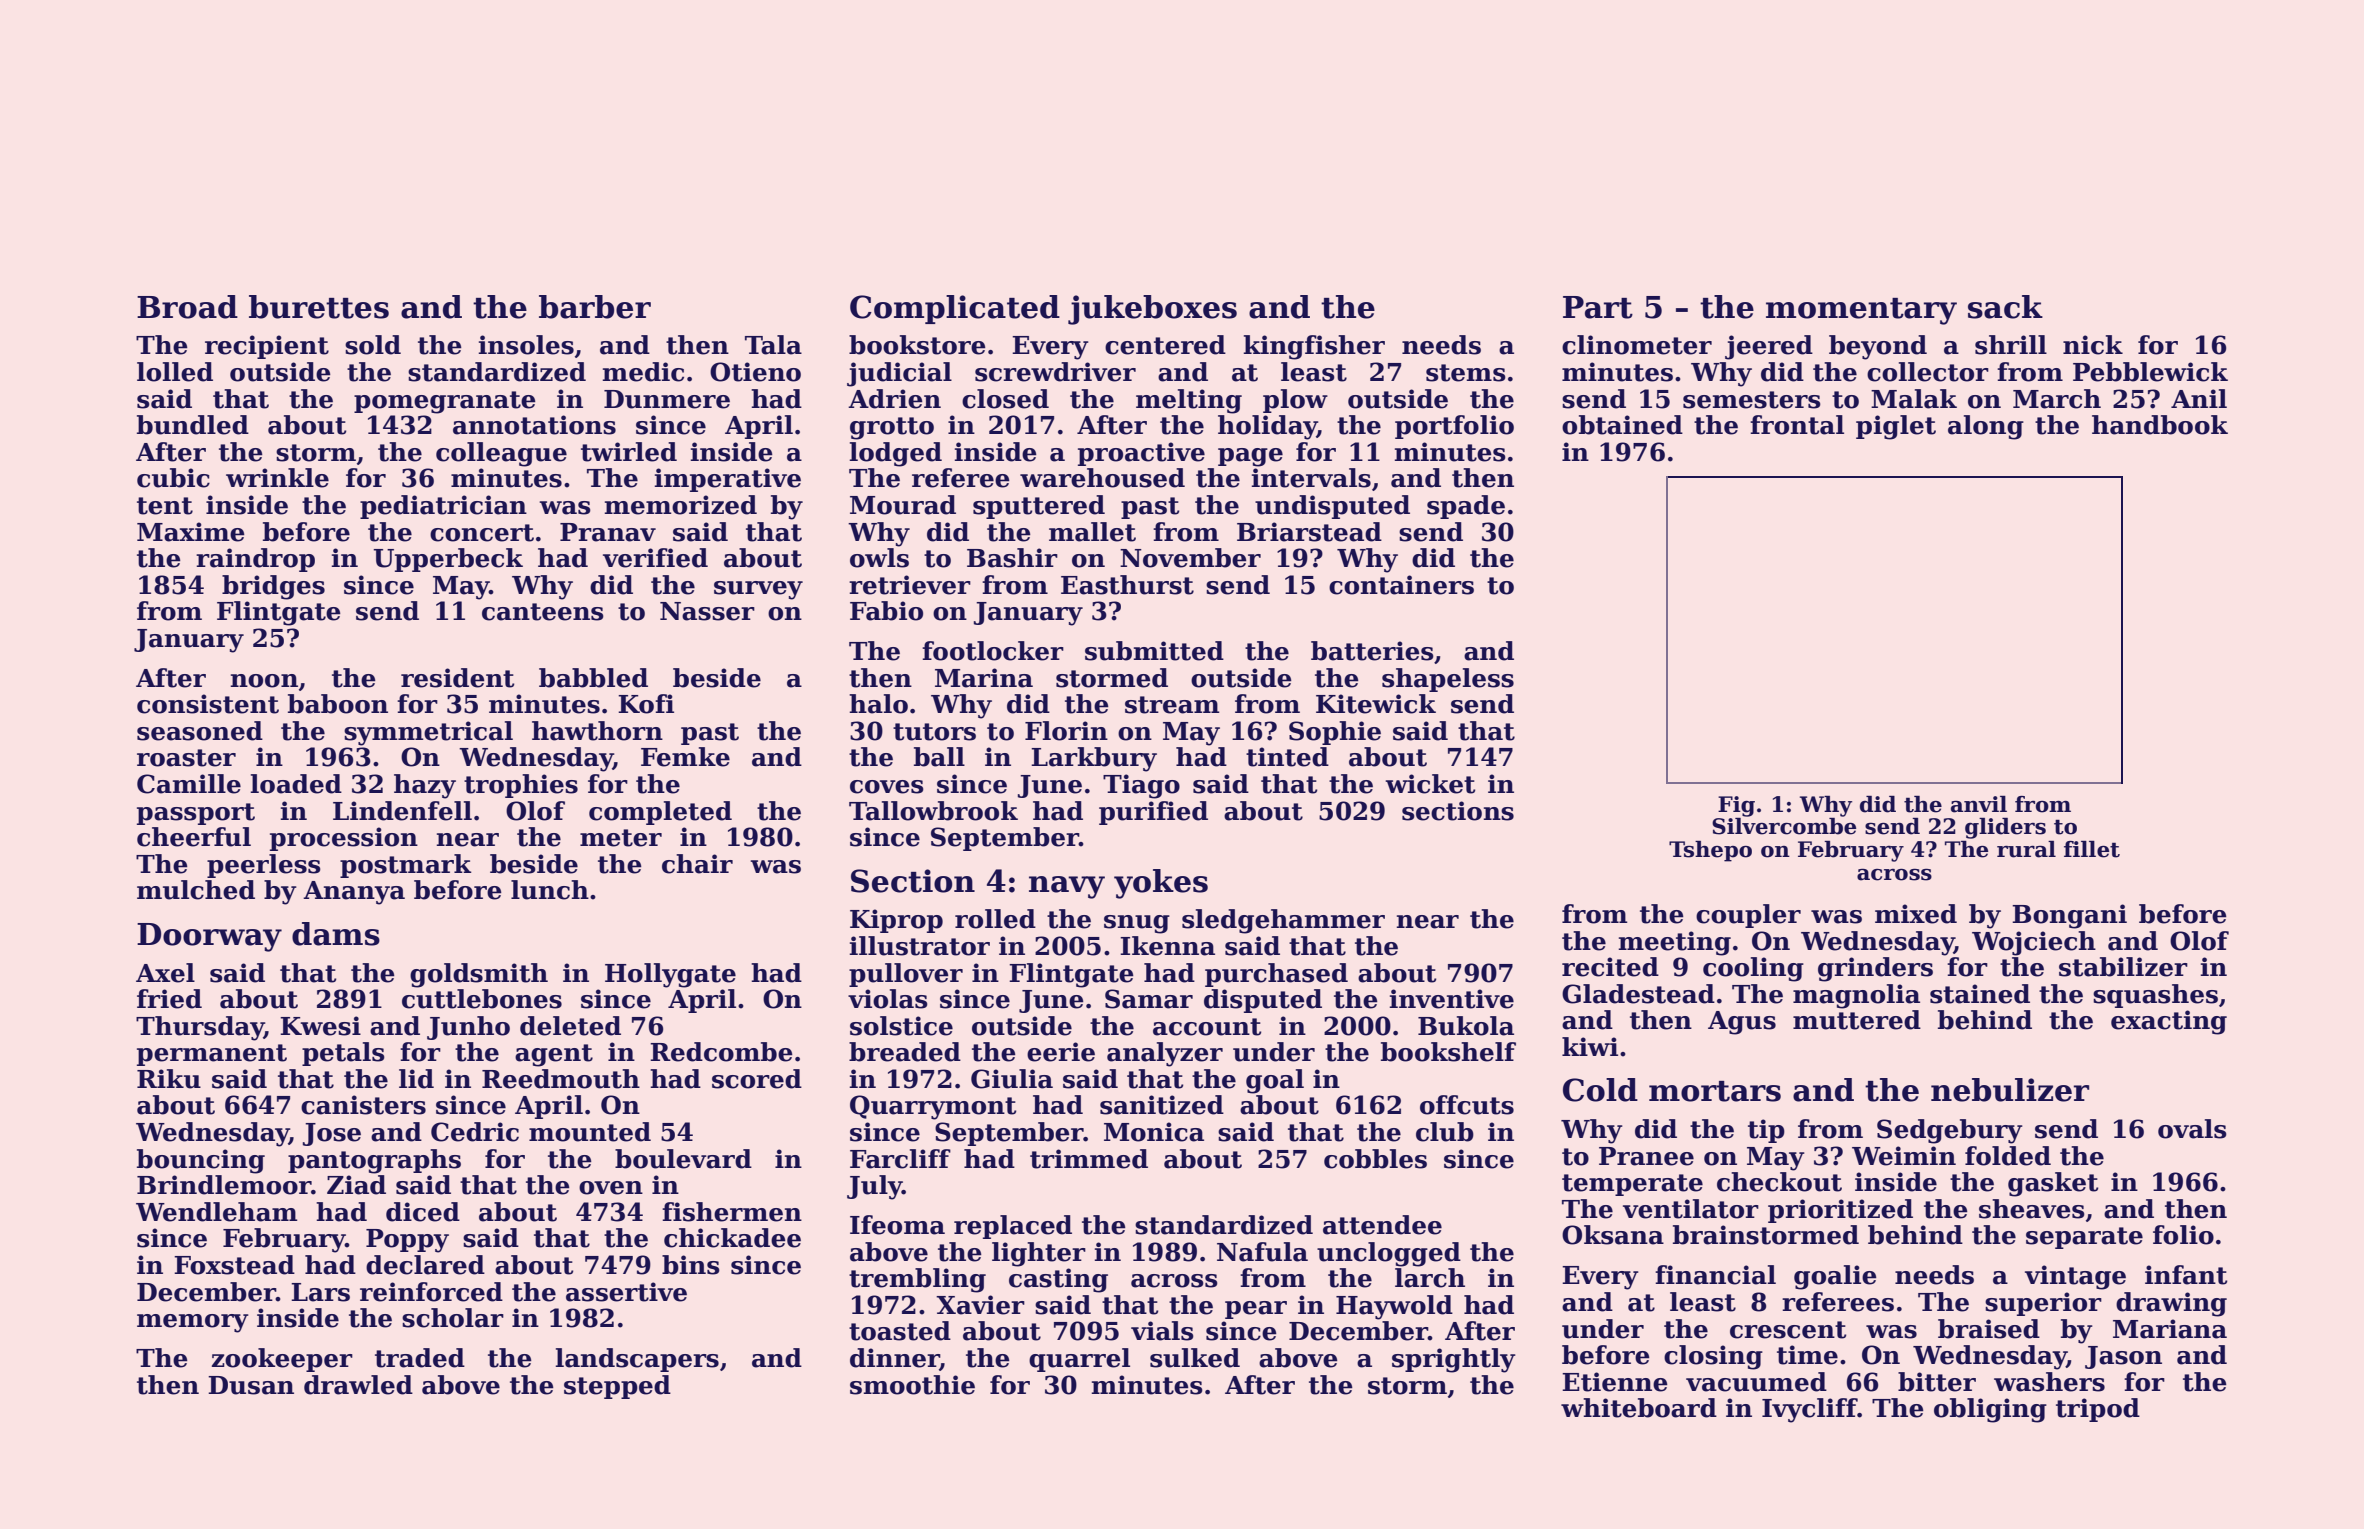  I want to click on canteens, so click(543, 612).
